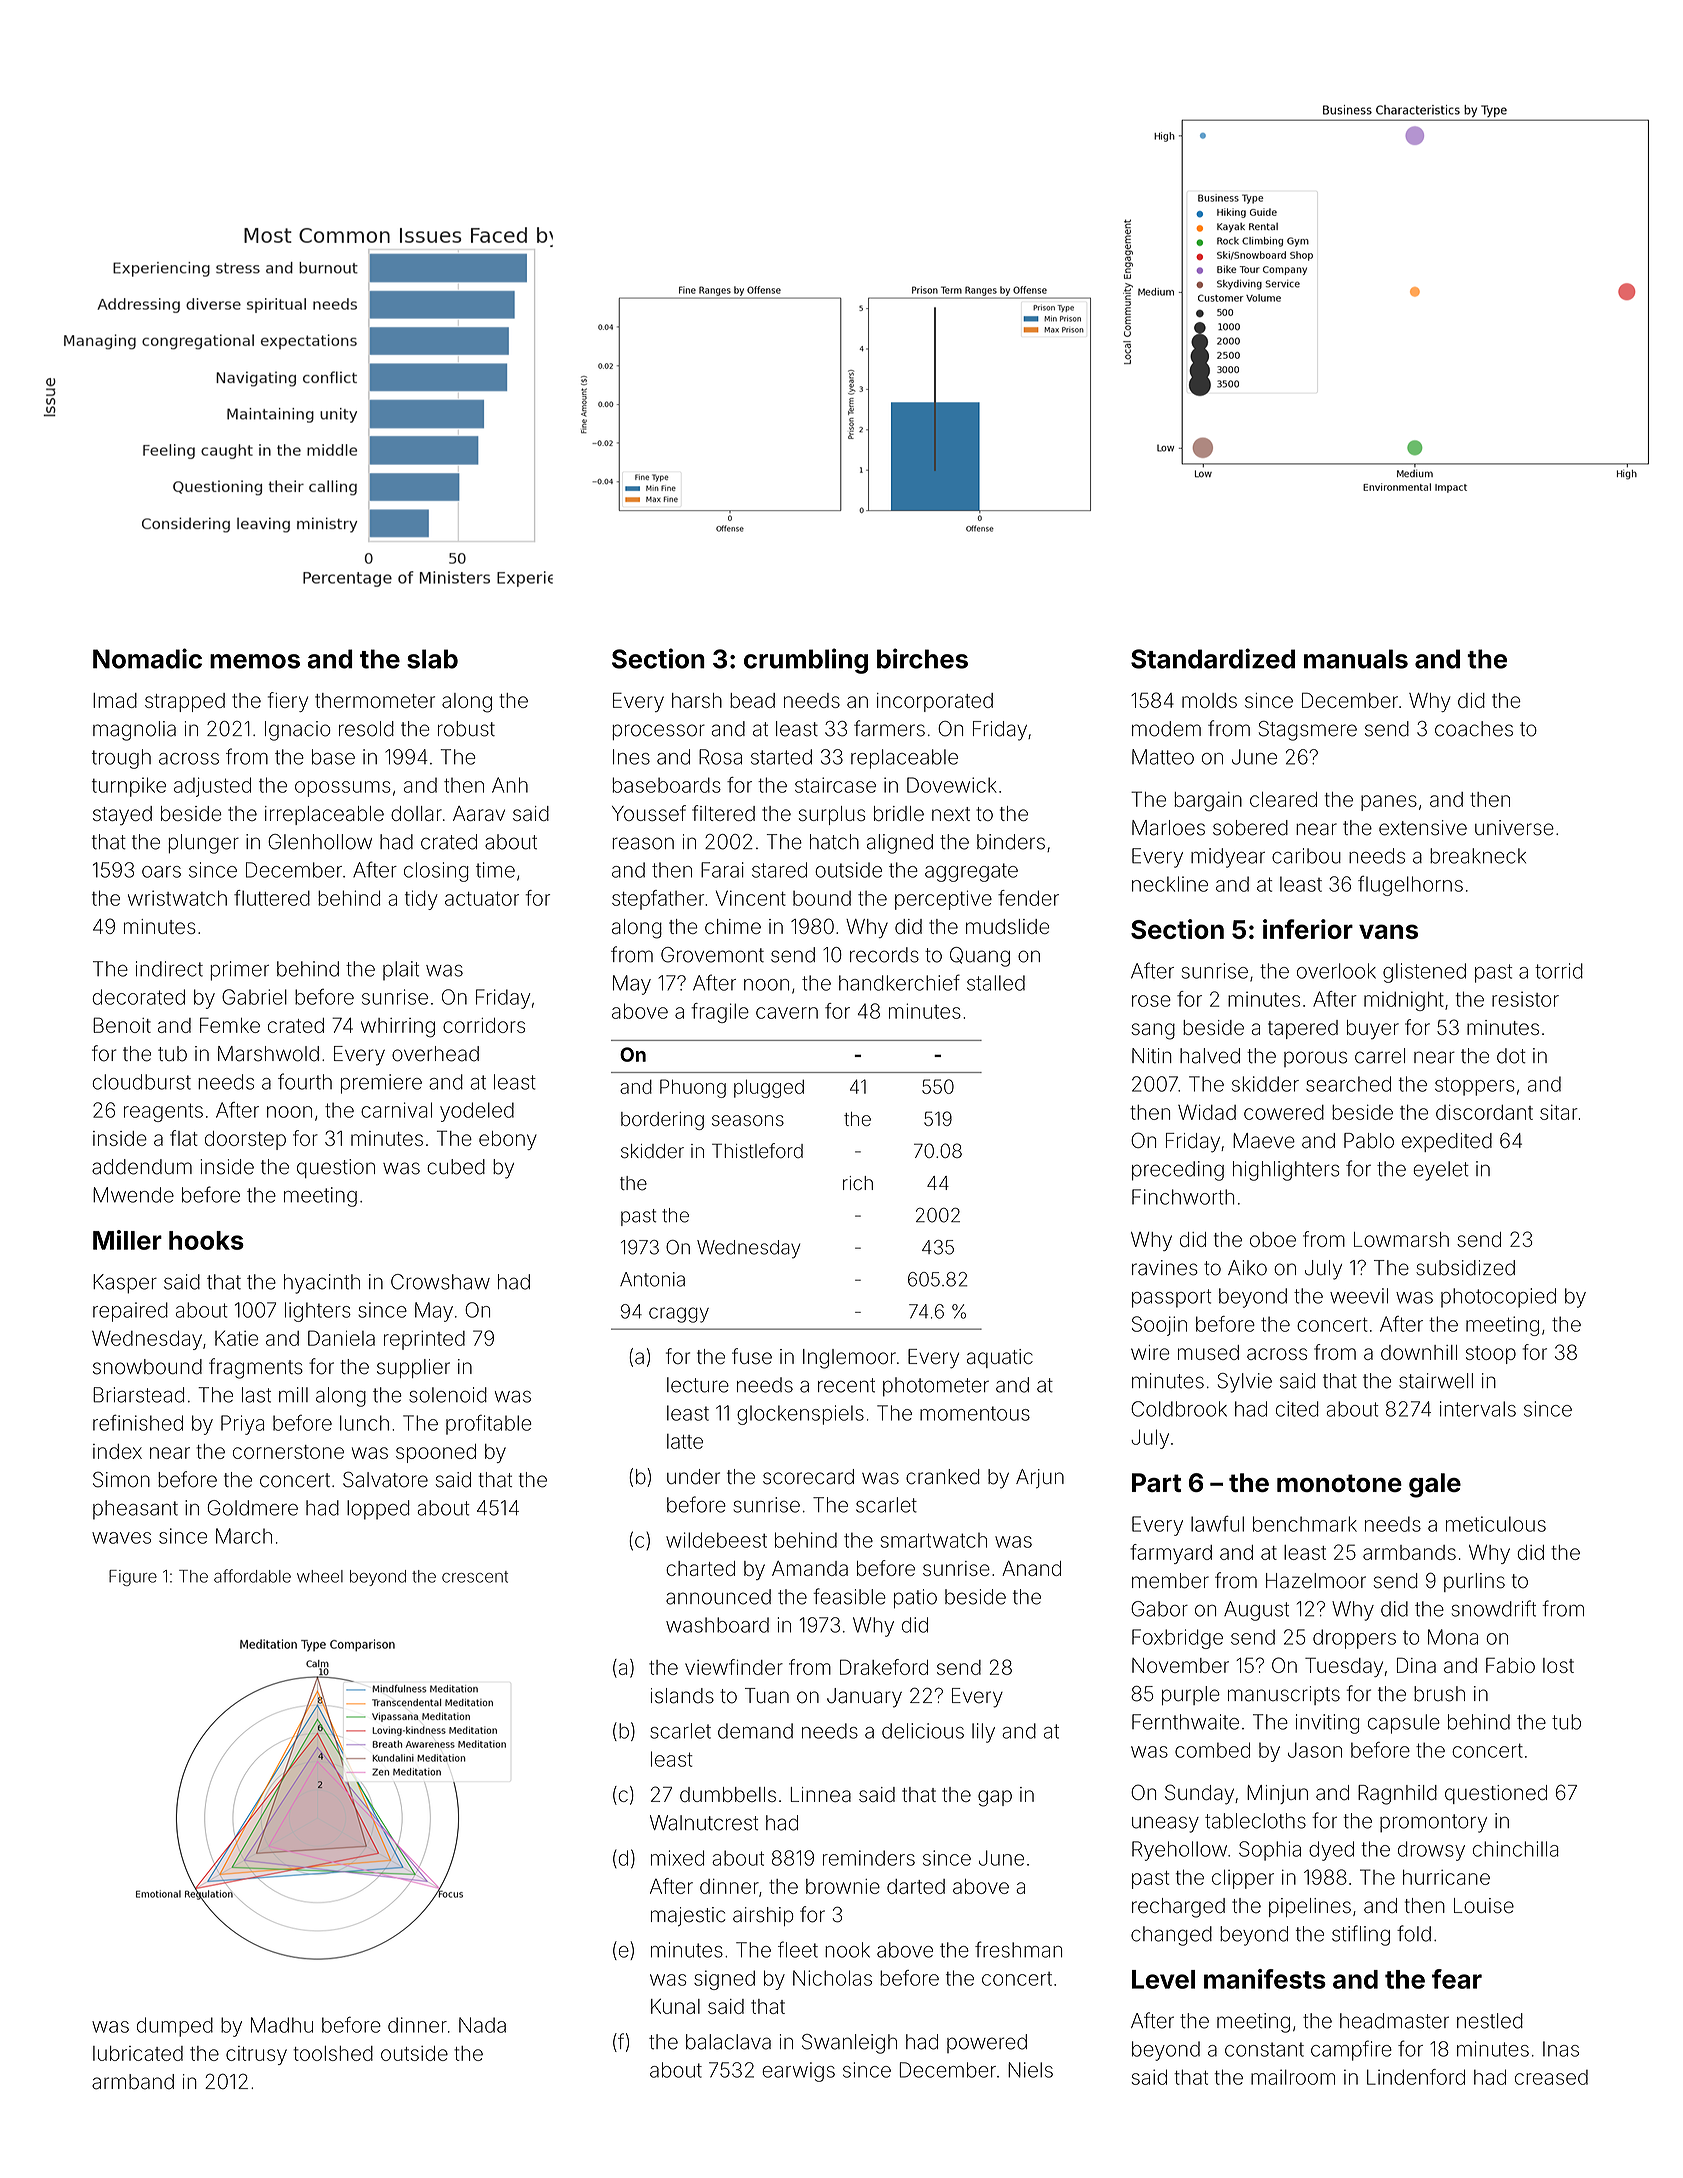 The height and width of the page is (2178, 1683). I want to click on citrusy, so click(256, 2055).
